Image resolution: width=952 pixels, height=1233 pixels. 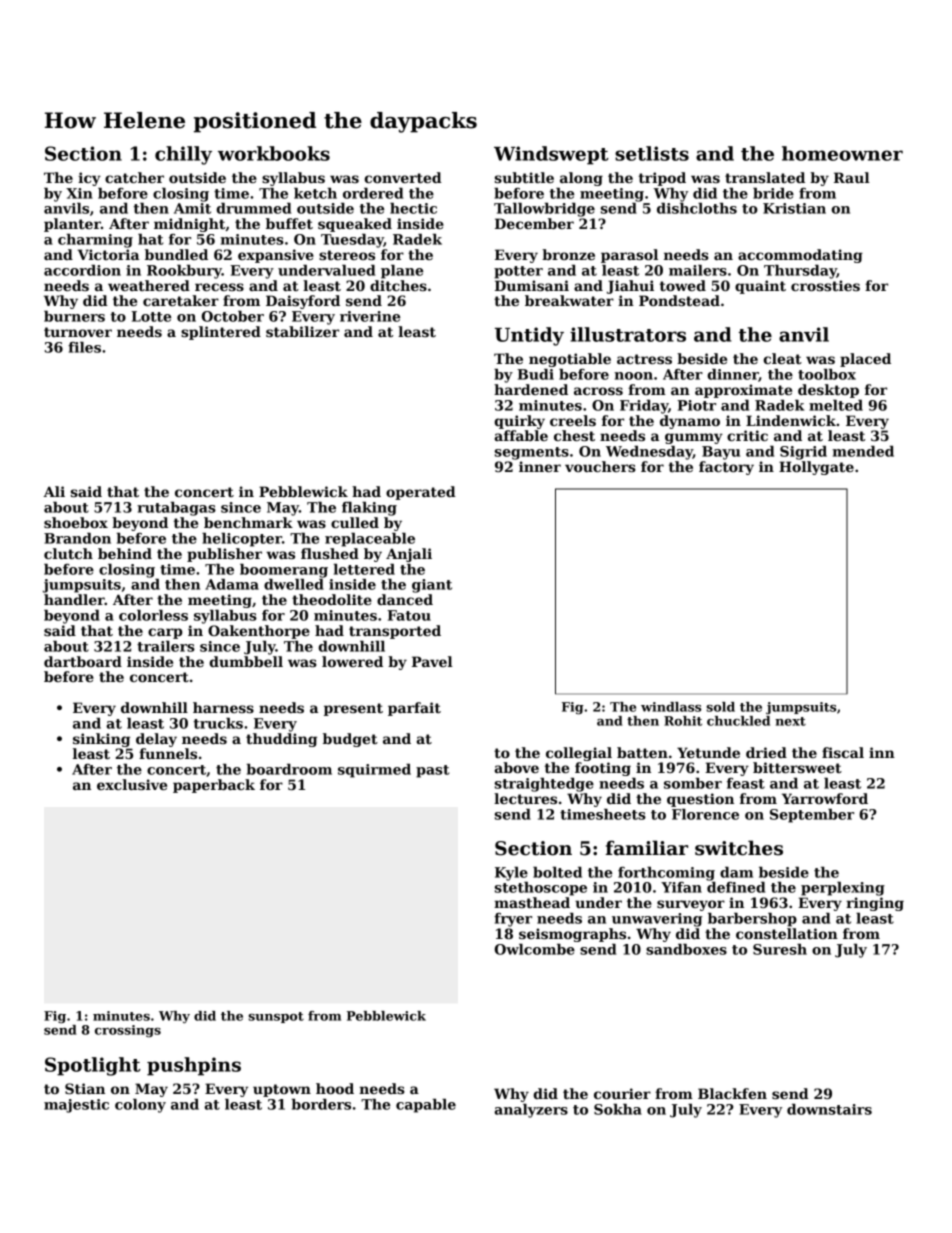 What do you see at coordinates (765, 177) in the image?
I see `translated` at bounding box center [765, 177].
